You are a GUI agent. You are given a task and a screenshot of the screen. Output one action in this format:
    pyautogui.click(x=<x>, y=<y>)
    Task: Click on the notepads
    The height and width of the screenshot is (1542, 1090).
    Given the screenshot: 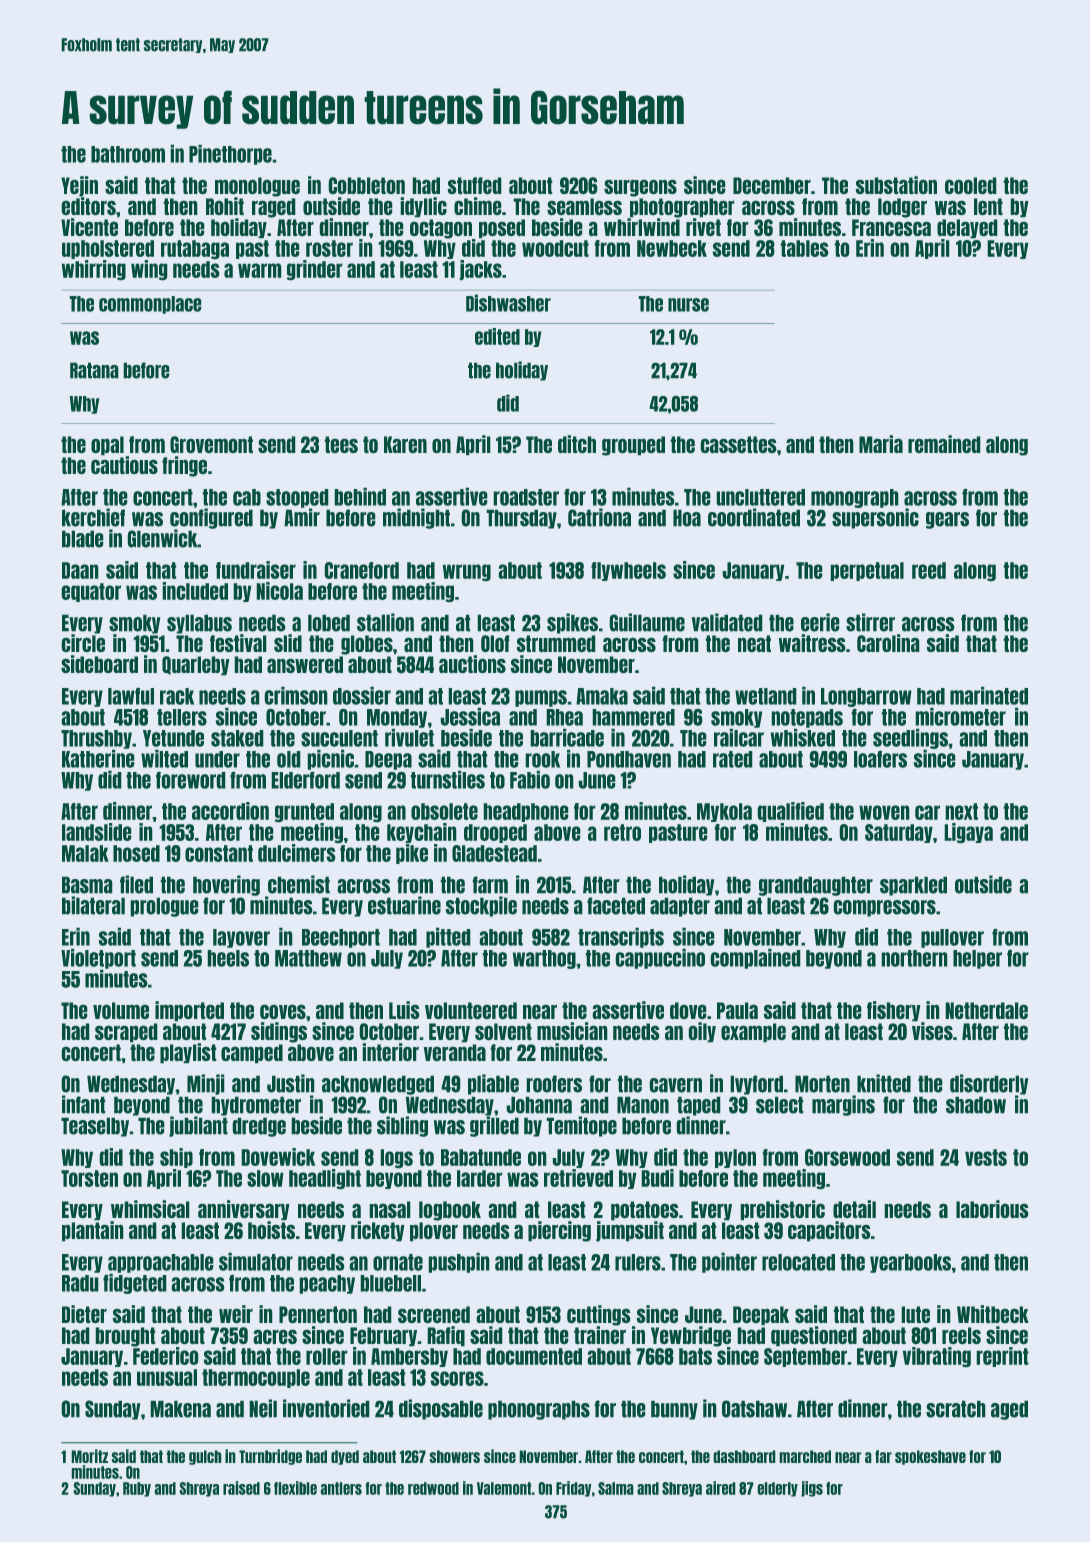 What is the action you would take?
    pyautogui.click(x=807, y=718)
